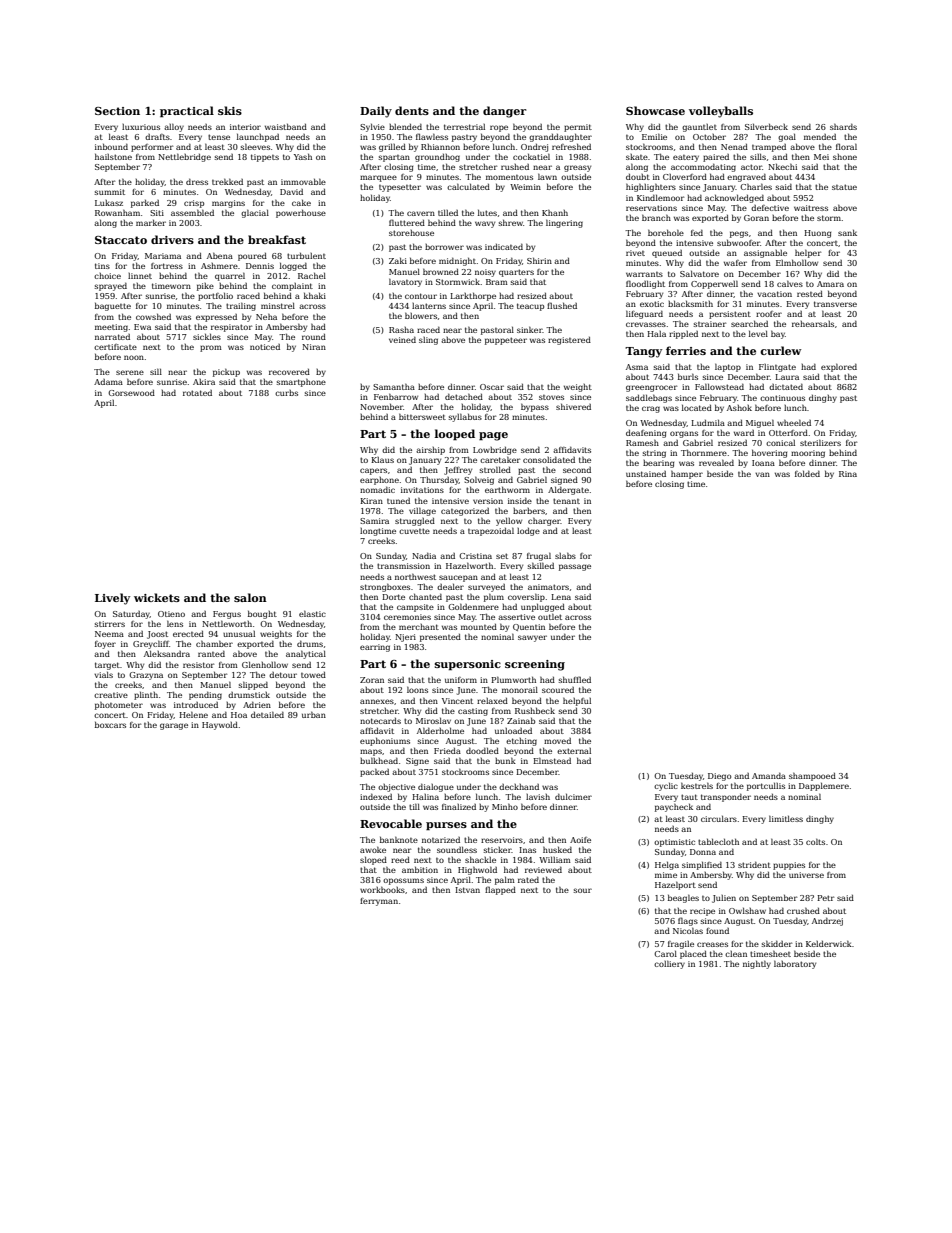 This screenshot has width=952, height=1233. What do you see at coordinates (461, 680) in the screenshot?
I see `uniform` at bounding box center [461, 680].
